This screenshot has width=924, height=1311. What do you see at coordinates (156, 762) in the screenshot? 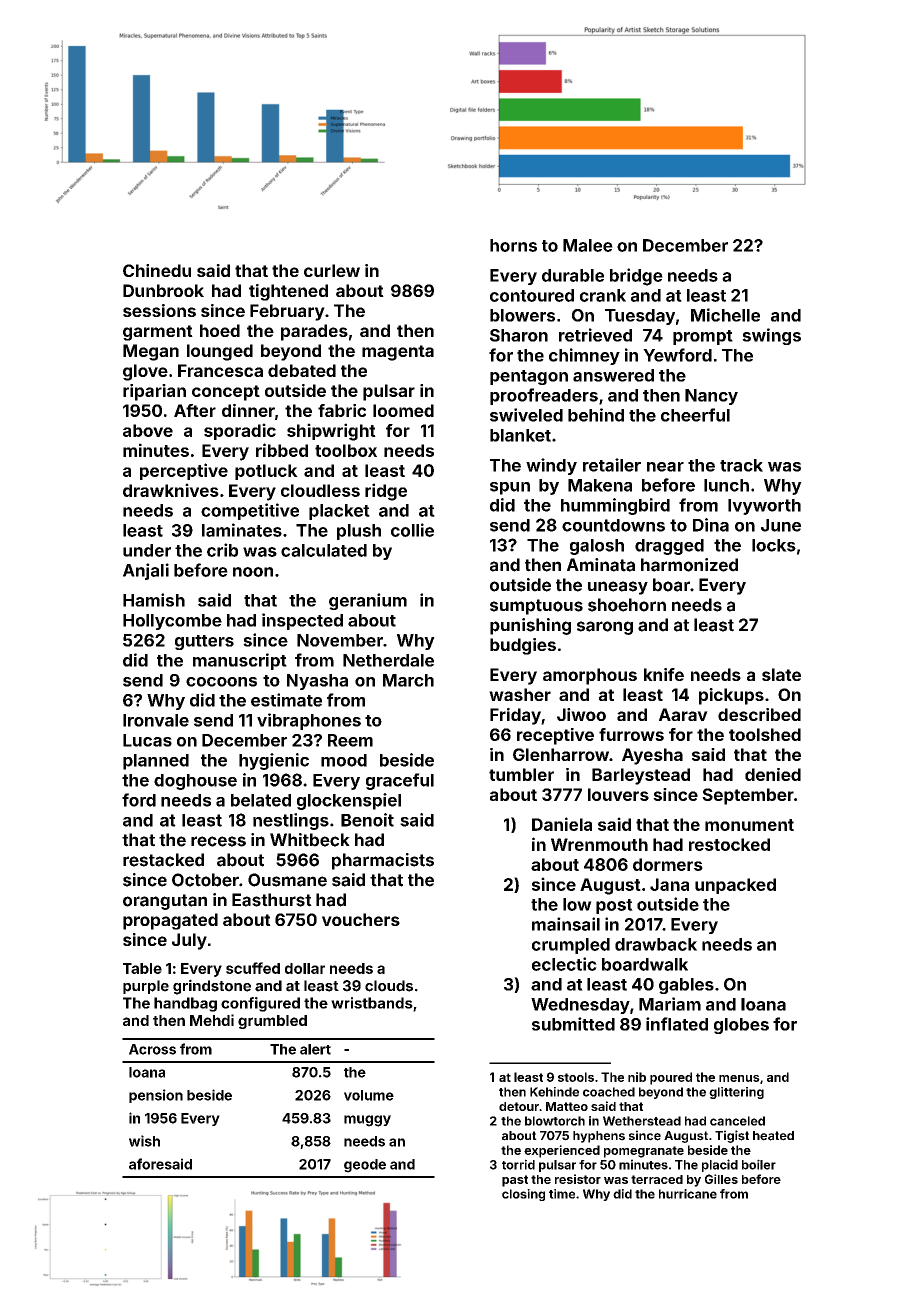
I see `planned` at bounding box center [156, 762].
